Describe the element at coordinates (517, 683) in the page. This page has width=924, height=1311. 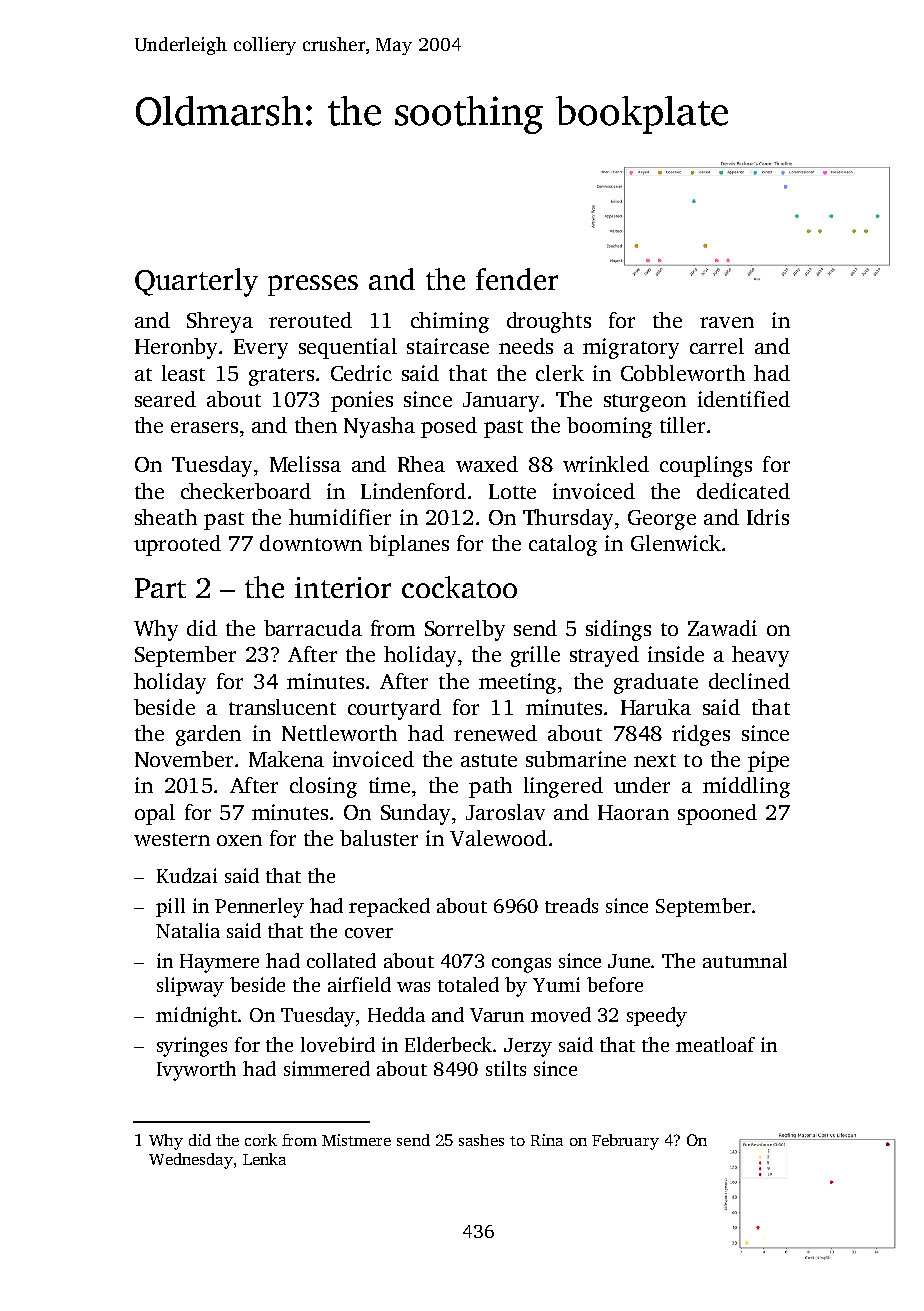
I see `meeting` at that location.
